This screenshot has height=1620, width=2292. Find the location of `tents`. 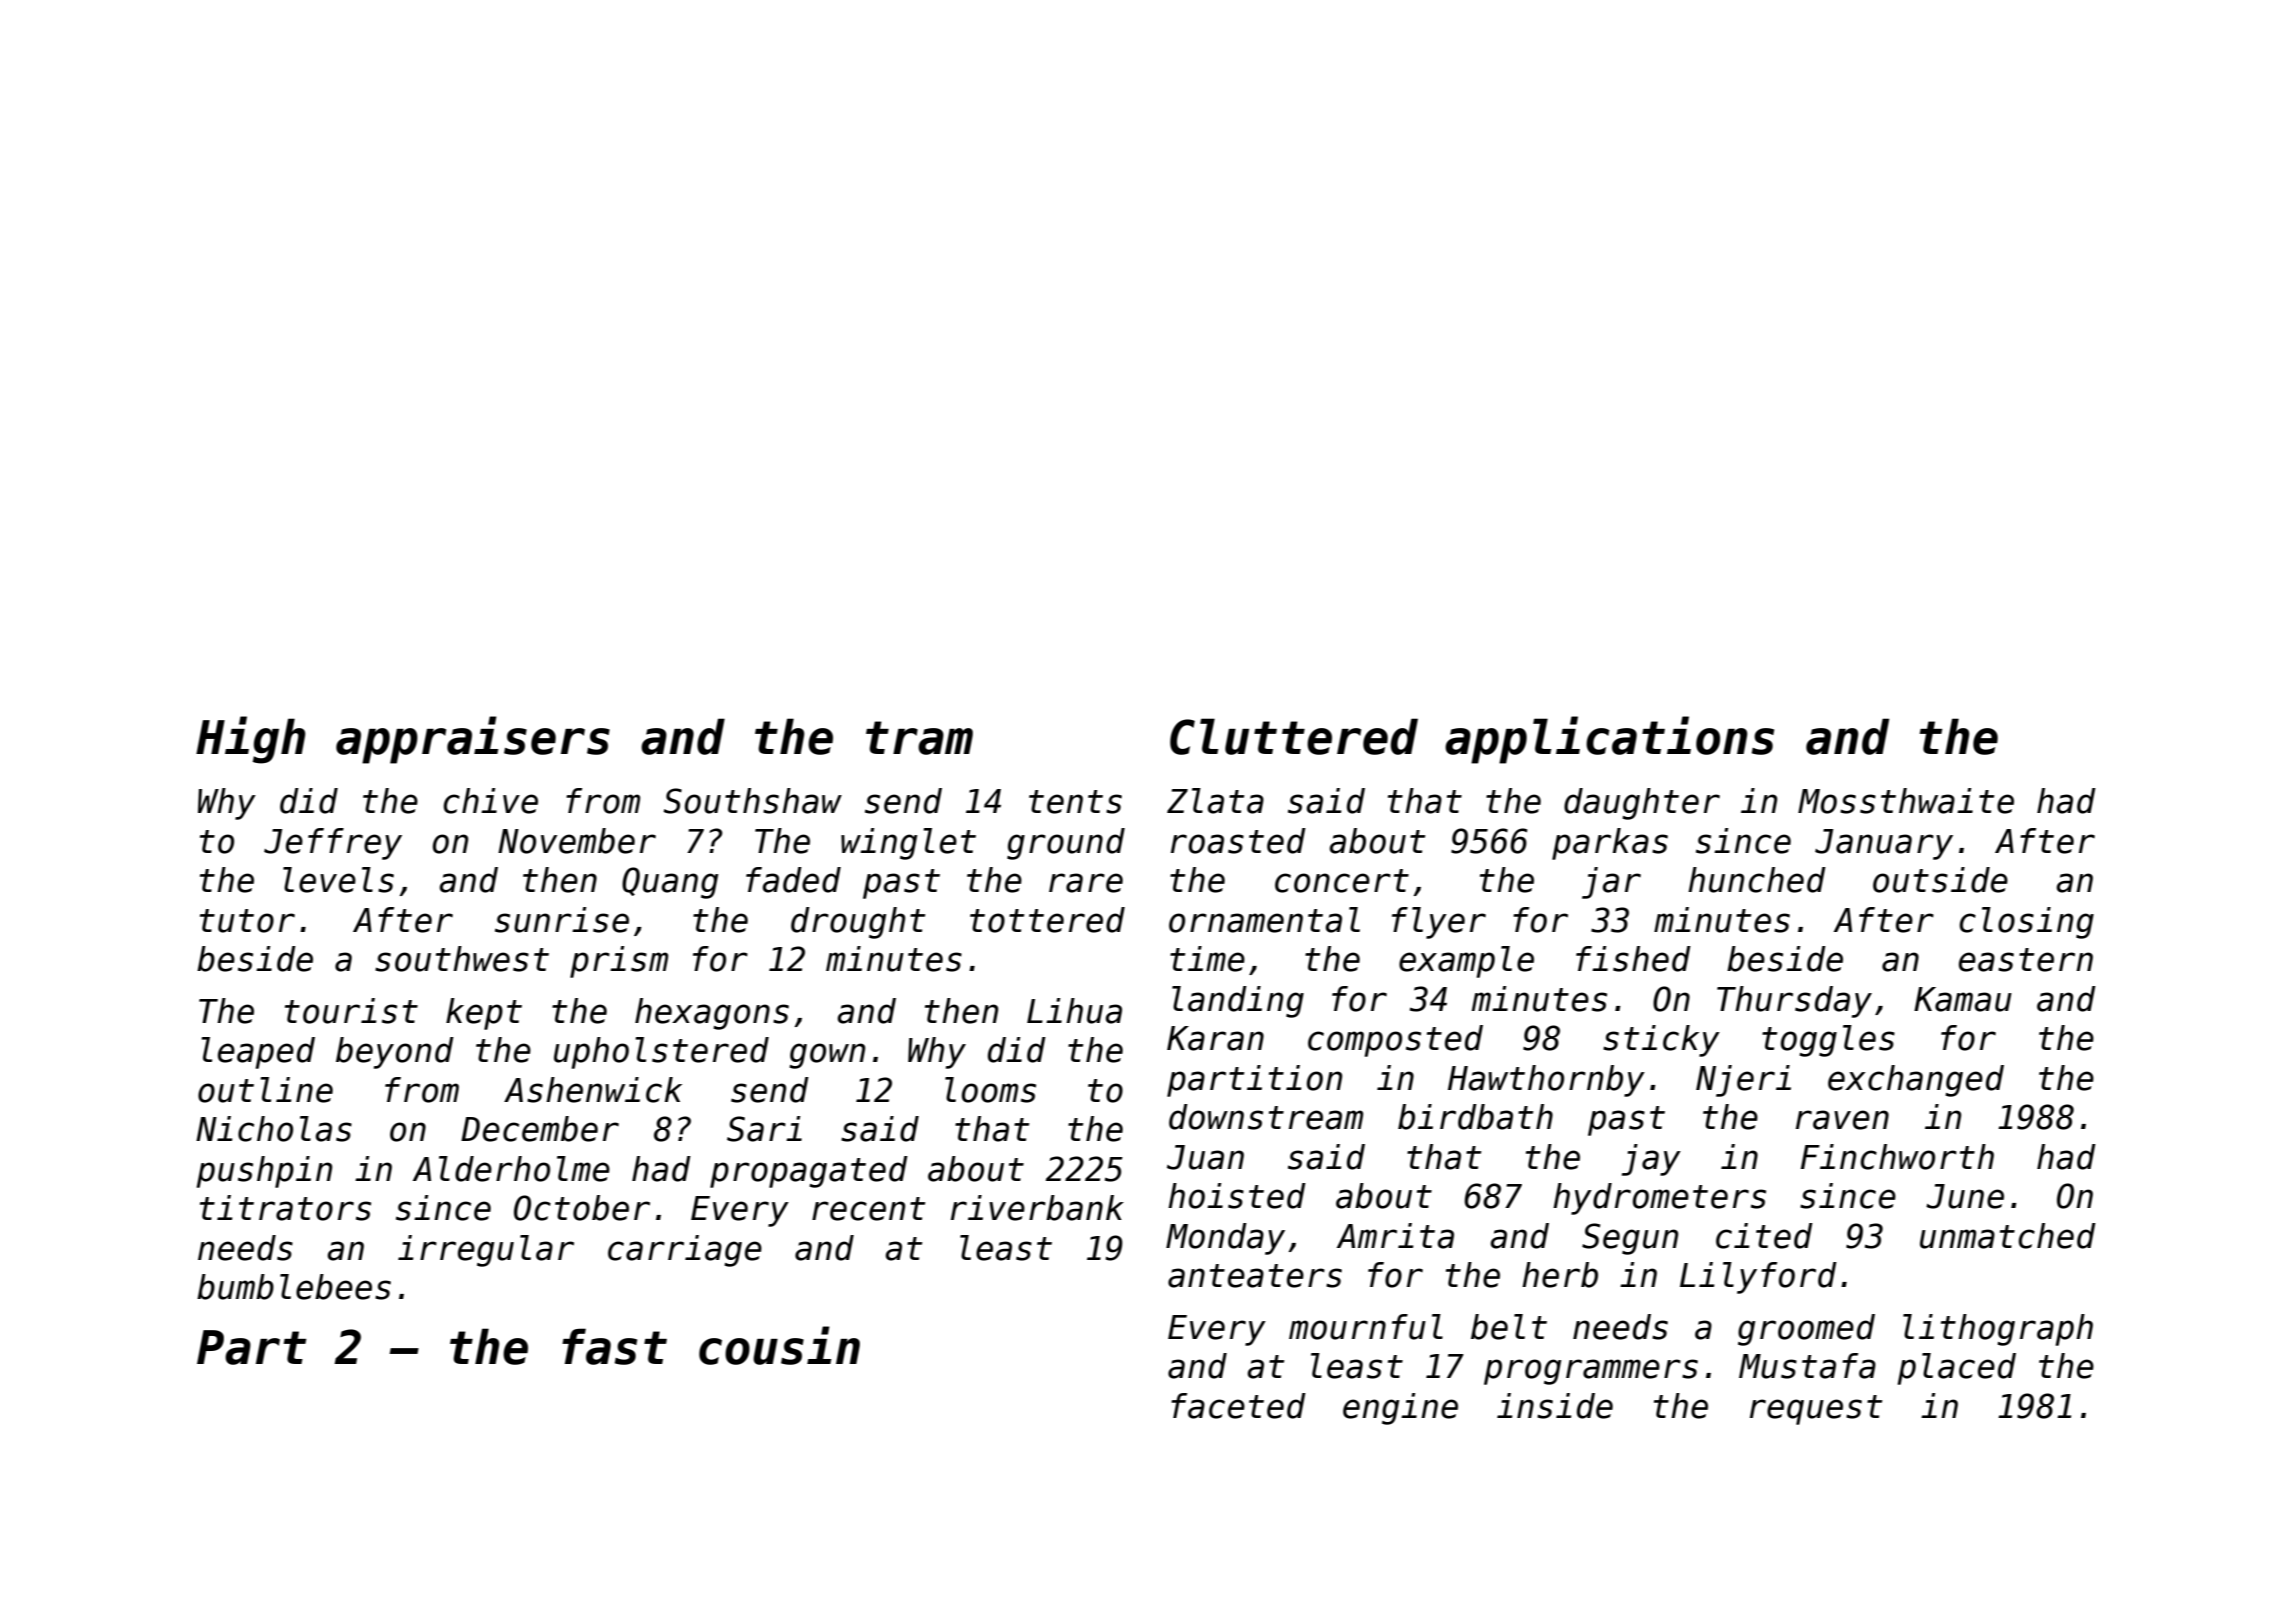

tents is located at coordinates (1075, 802).
